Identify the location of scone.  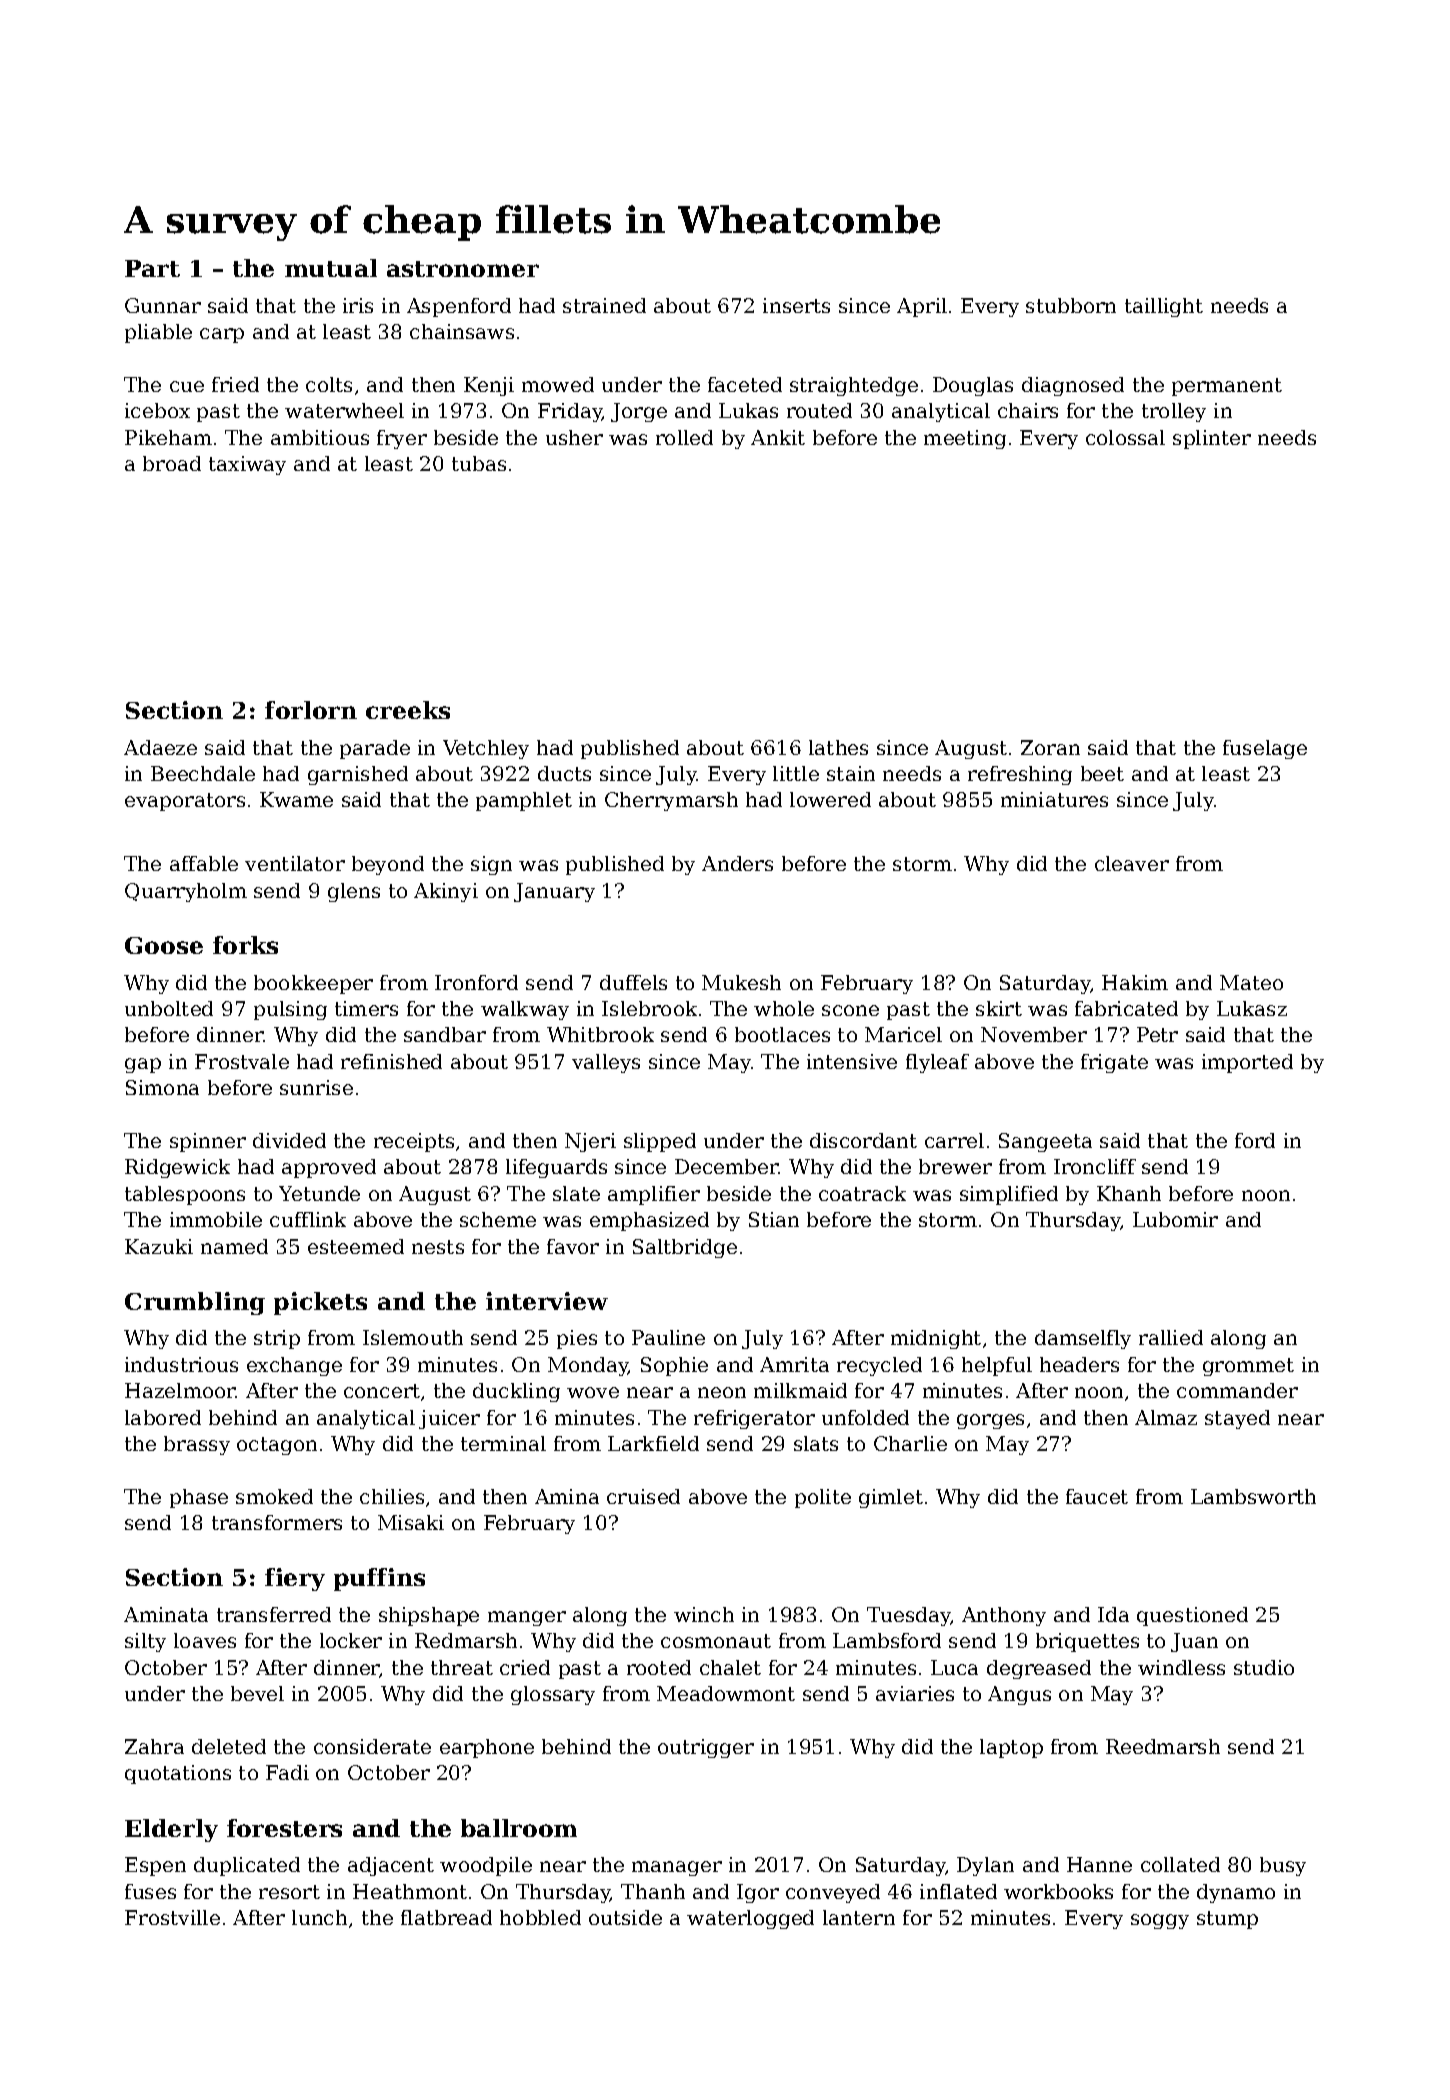
(850, 1010).
